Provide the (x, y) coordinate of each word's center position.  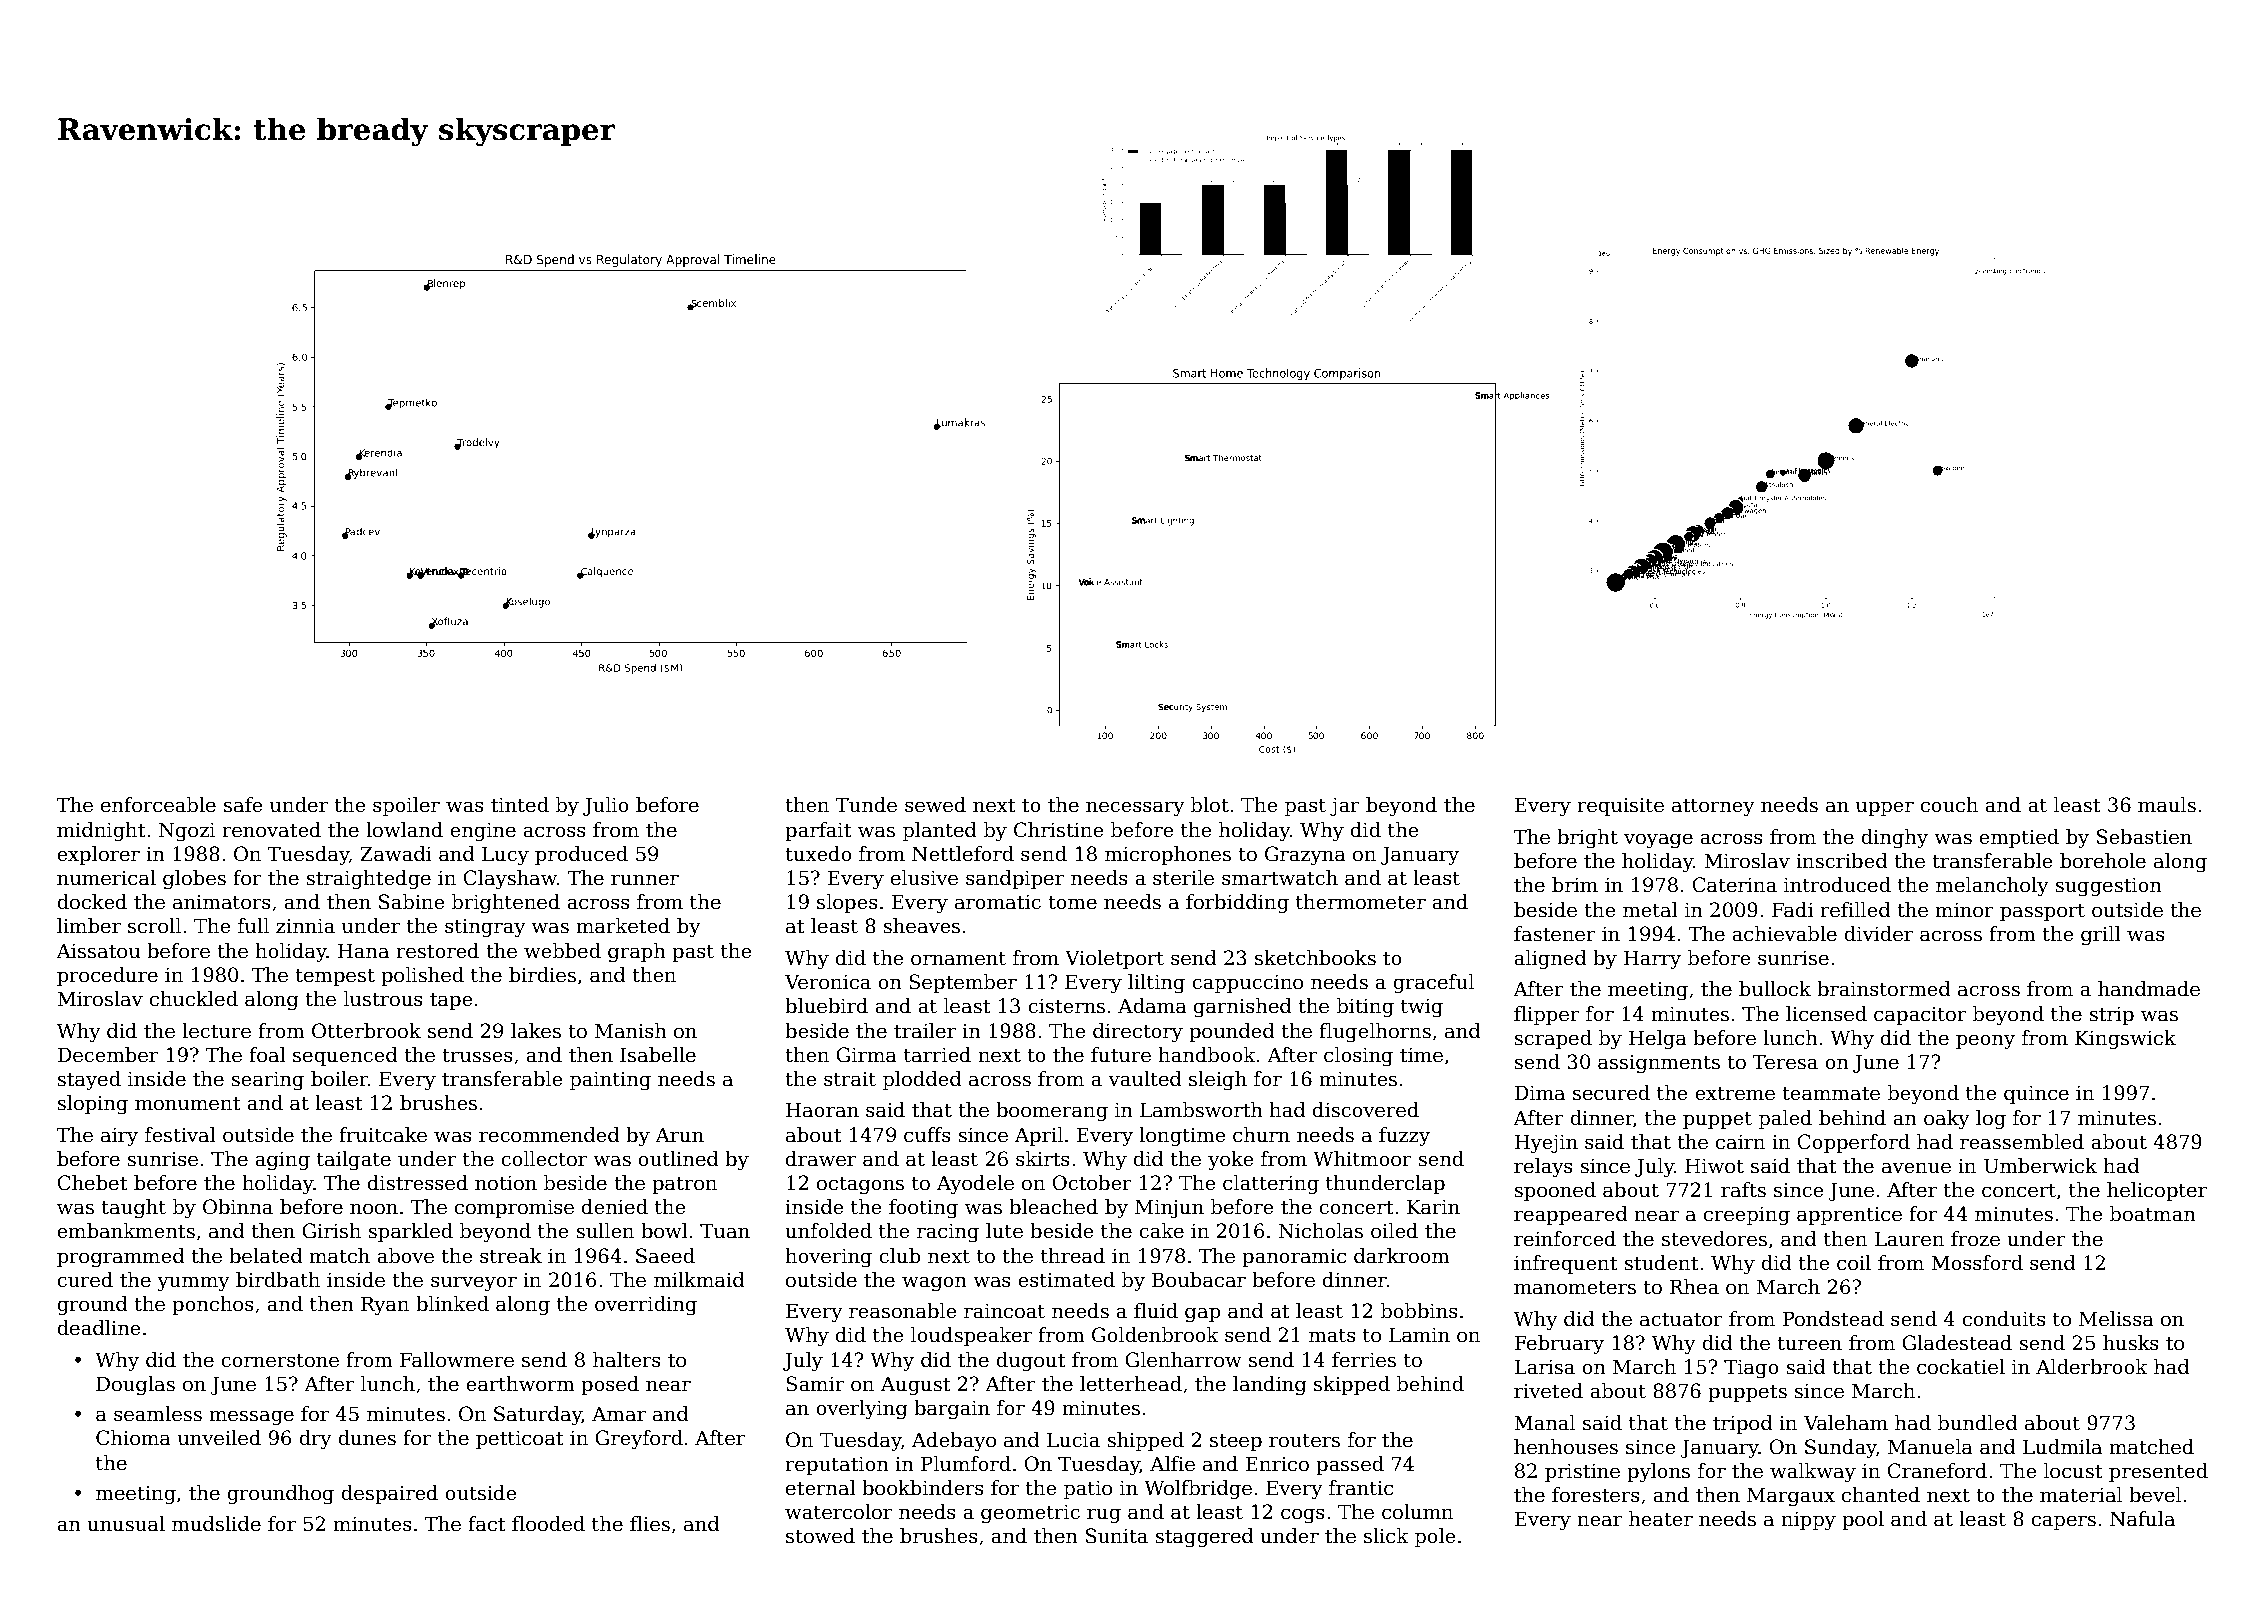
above (405, 1256)
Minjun (1169, 1209)
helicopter (2157, 1191)
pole (1435, 1537)
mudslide (216, 1524)
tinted (520, 805)
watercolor (838, 1512)
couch (1949, 805)
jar (1345, 806)
